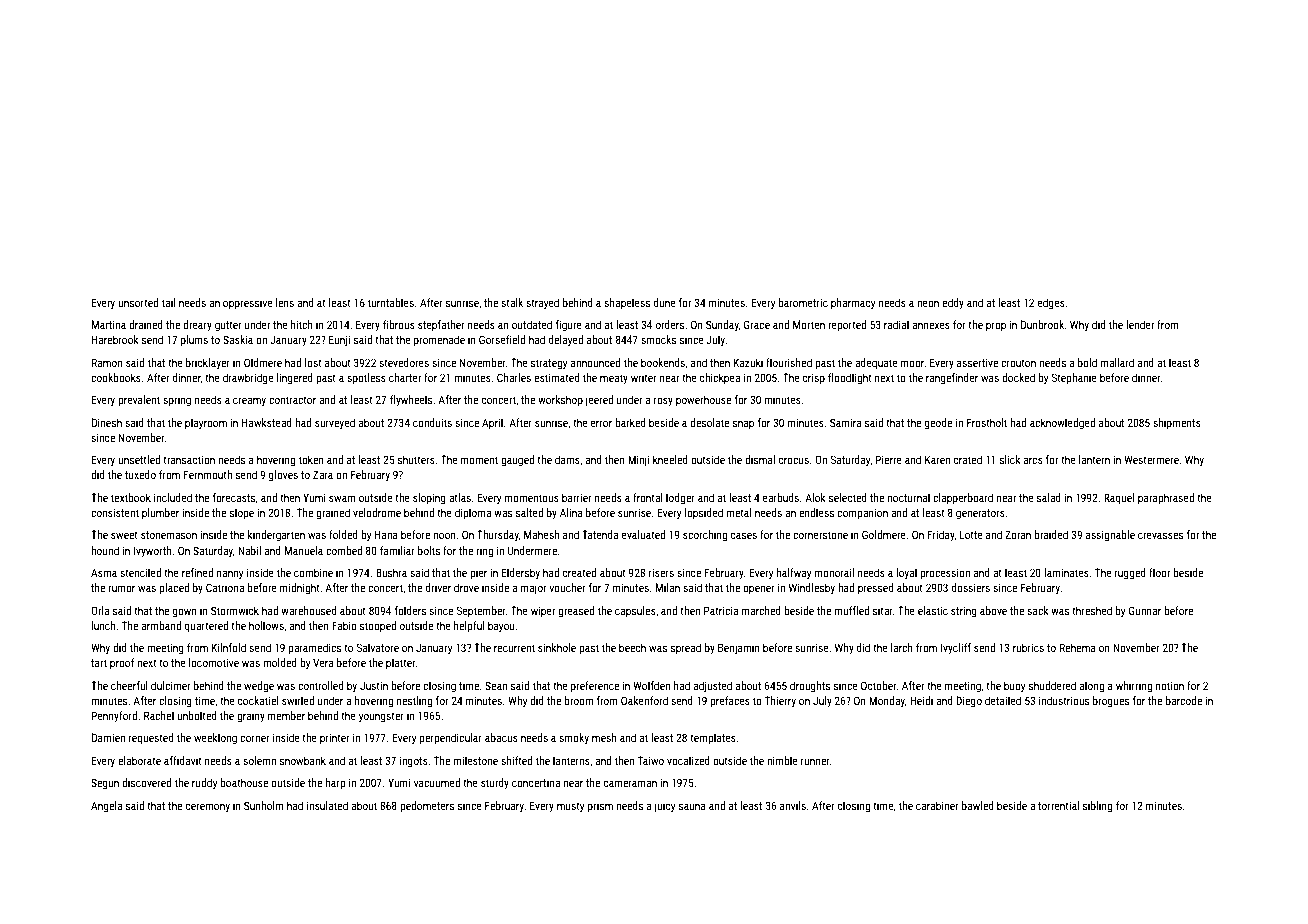  I want to click on Gunnar, so click(1145, 610).
